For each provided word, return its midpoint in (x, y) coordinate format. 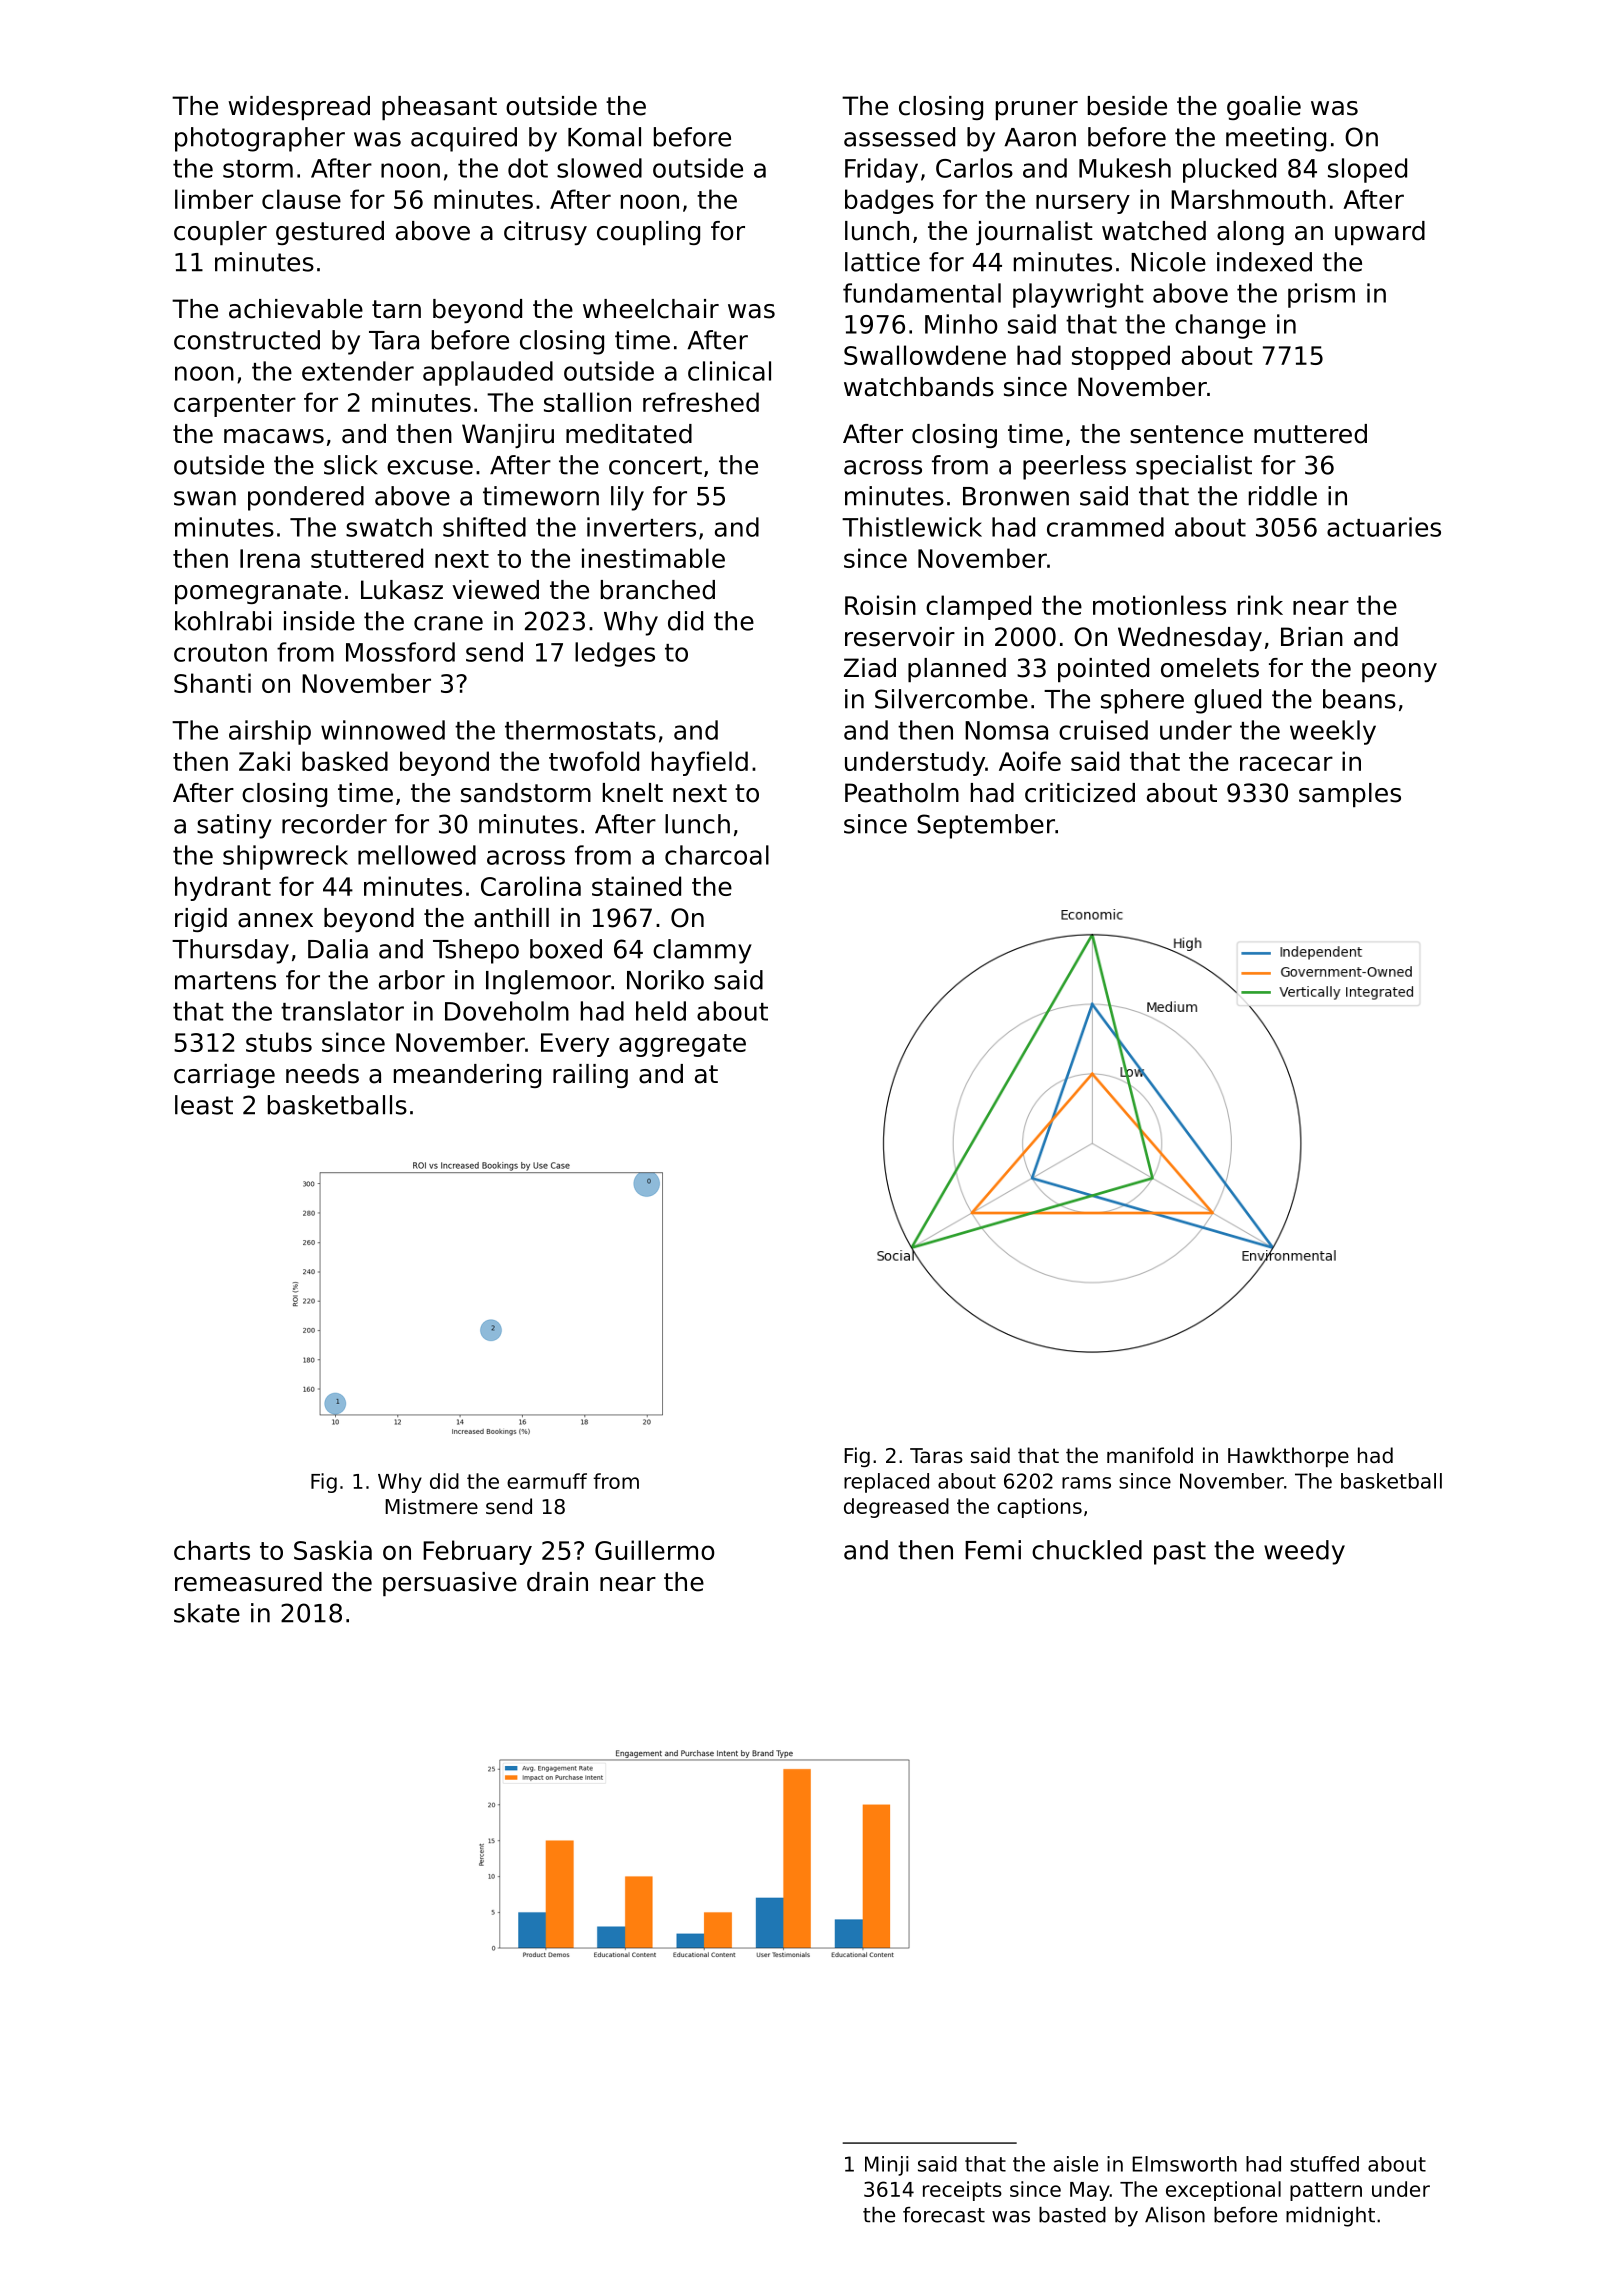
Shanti (212, 683)
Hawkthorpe (1288, 1457)
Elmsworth (1184, 2164)
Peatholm (902, 793)
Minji (887, 2166)
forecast (944, 2215)
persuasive (450, 1584)
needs (322, 1074)
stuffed (1324, 2164)
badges (889, 201)
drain (557, 1582)
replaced (886, 1483)
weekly (1333, 732)
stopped (1121, 357)
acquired (464, 139)
